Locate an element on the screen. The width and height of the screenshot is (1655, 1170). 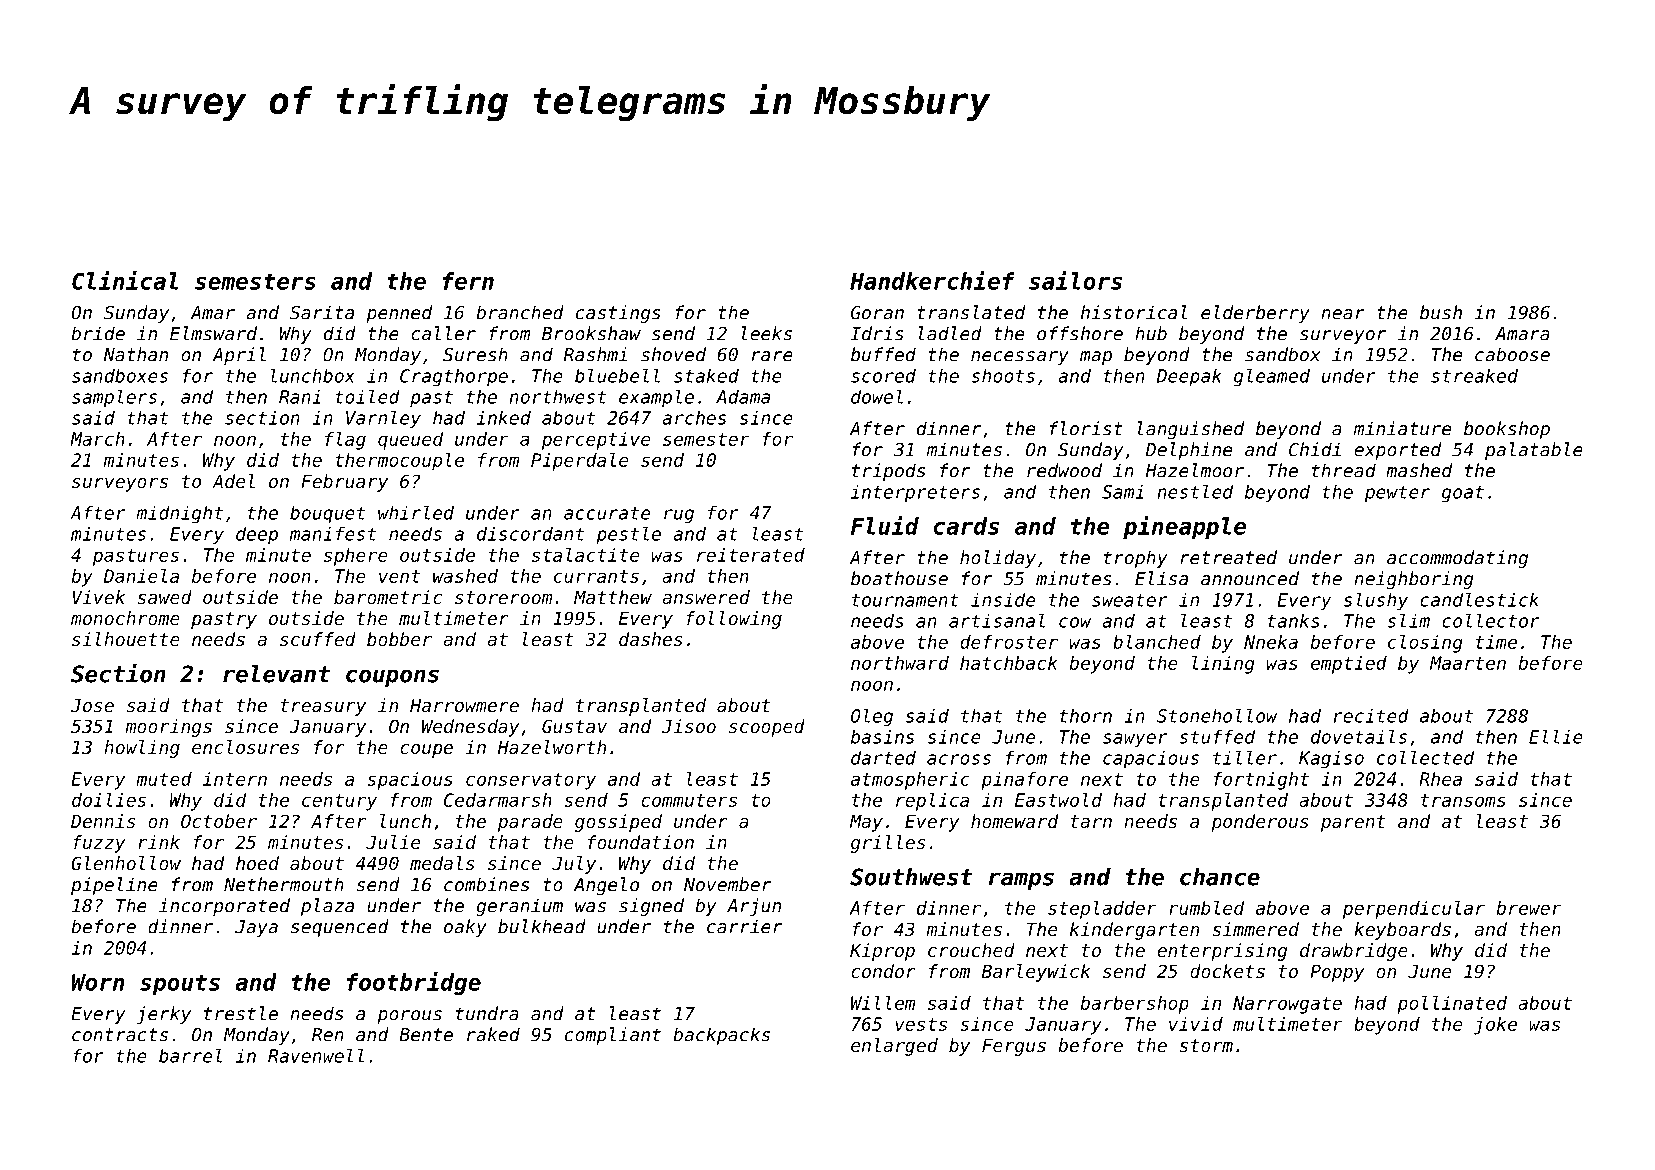
Clinical is located at coordinates (125, 280).
